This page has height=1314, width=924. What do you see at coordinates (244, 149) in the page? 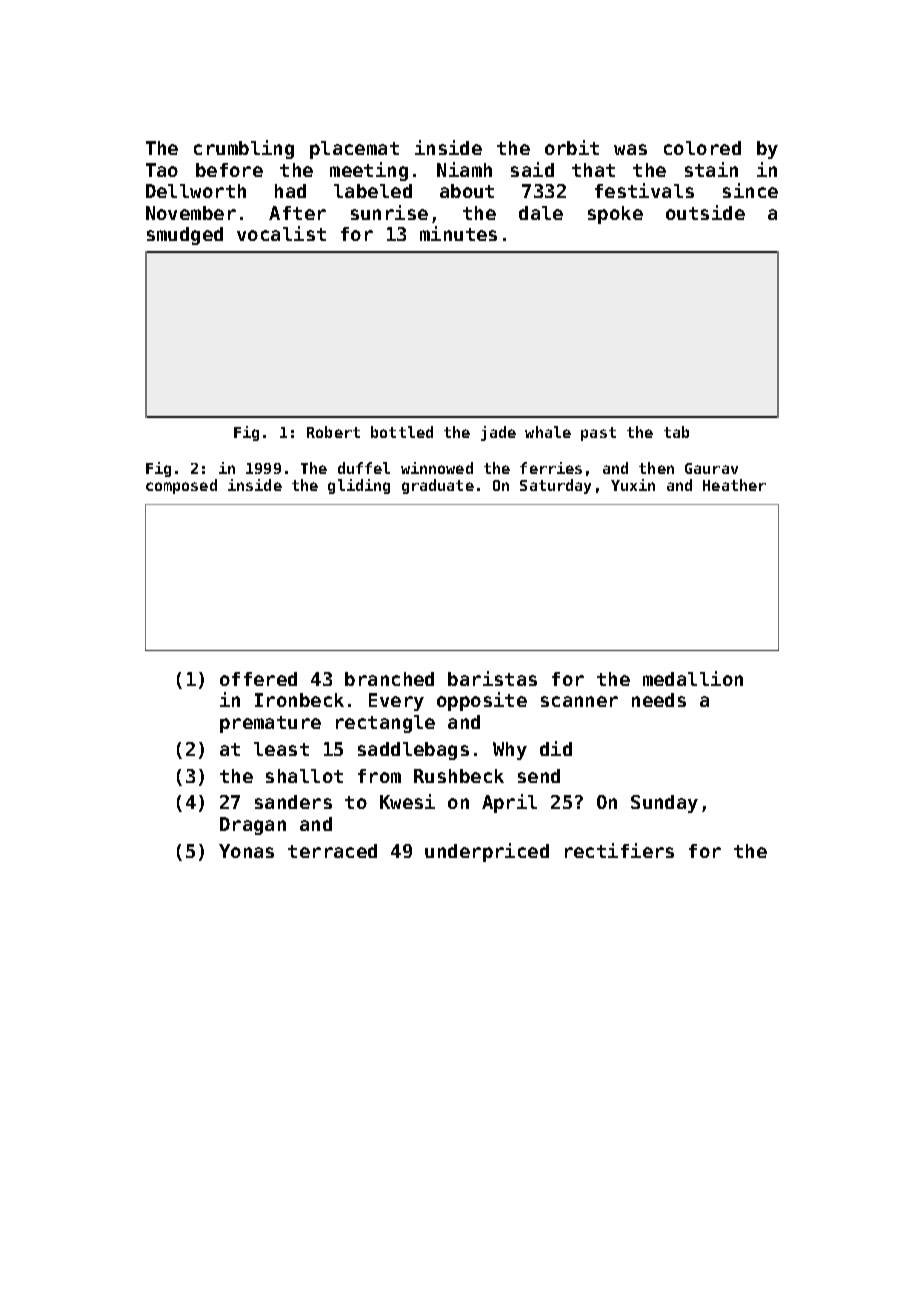
I see `crumbling` at bounding box center [244, 149].
